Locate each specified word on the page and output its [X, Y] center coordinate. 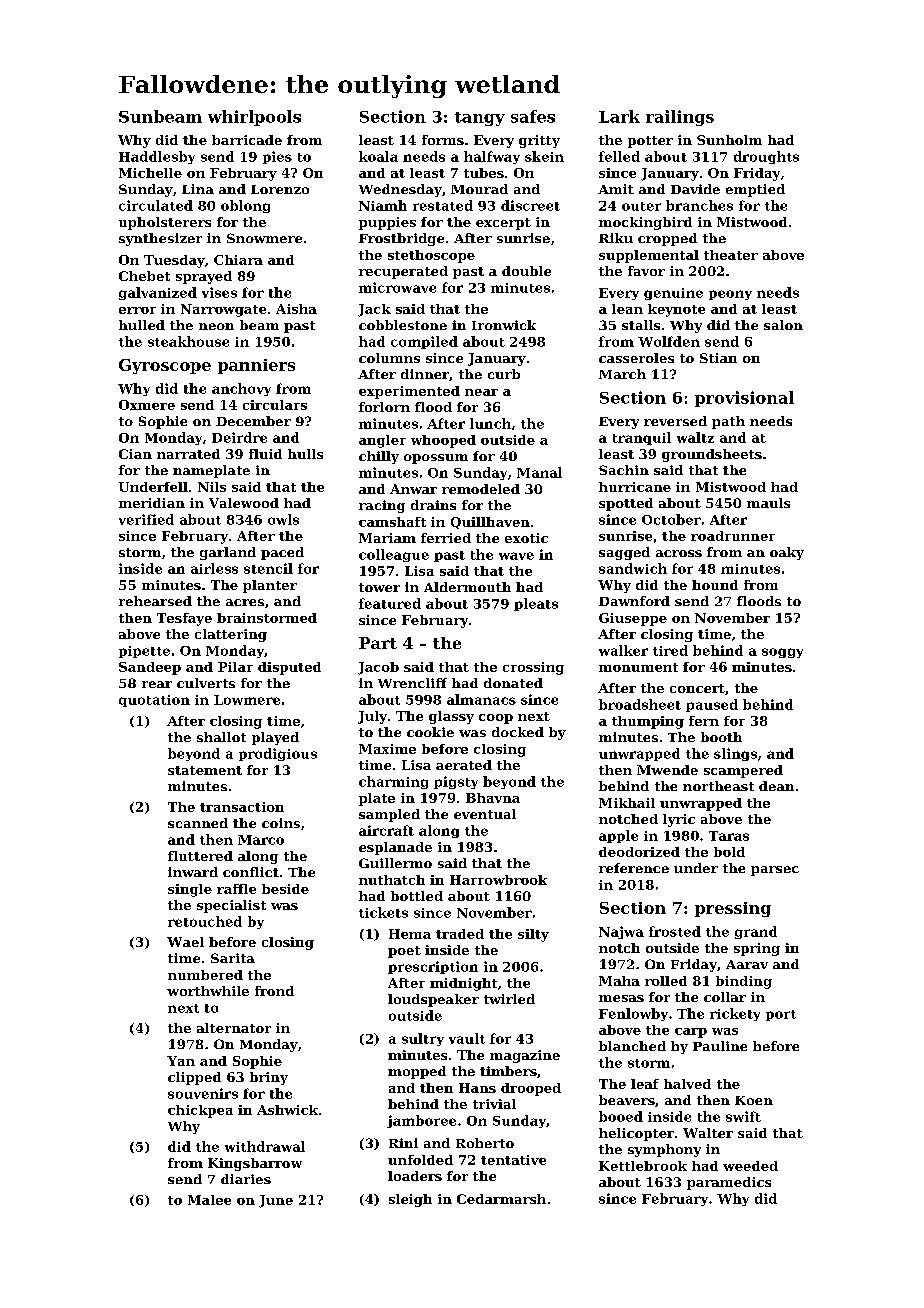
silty [533, 935]
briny [269, 1078]
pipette [144, 652]
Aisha [296, 309]
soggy [782, 653]
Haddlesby [157, 157]
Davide [695, 189]
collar [725, 997]
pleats [536, 604]
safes [533, 116]
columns [389, 358]
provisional [744, 399]
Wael [185, 942]
